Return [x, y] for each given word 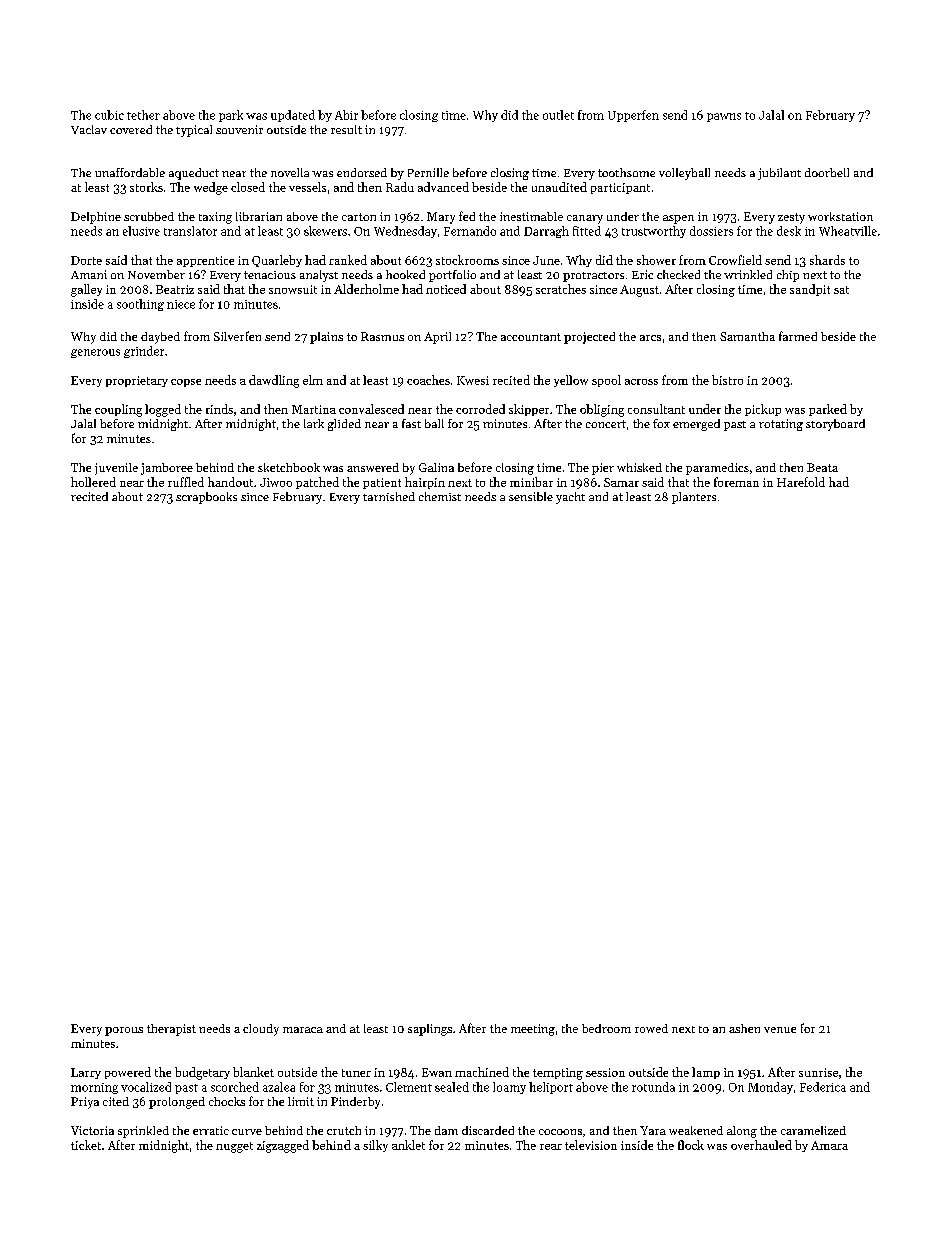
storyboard [835, 425]
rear [551, 1147]
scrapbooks [206, 498]
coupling [118, 410]
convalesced [371, 409]
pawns [724, 117]
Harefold [801, 482]
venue [780, 1030]
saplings [430, 1030]
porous [124, 1031]
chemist [440, 496]
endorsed [362, 172]
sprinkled [143, 1132]
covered [131, 129]
